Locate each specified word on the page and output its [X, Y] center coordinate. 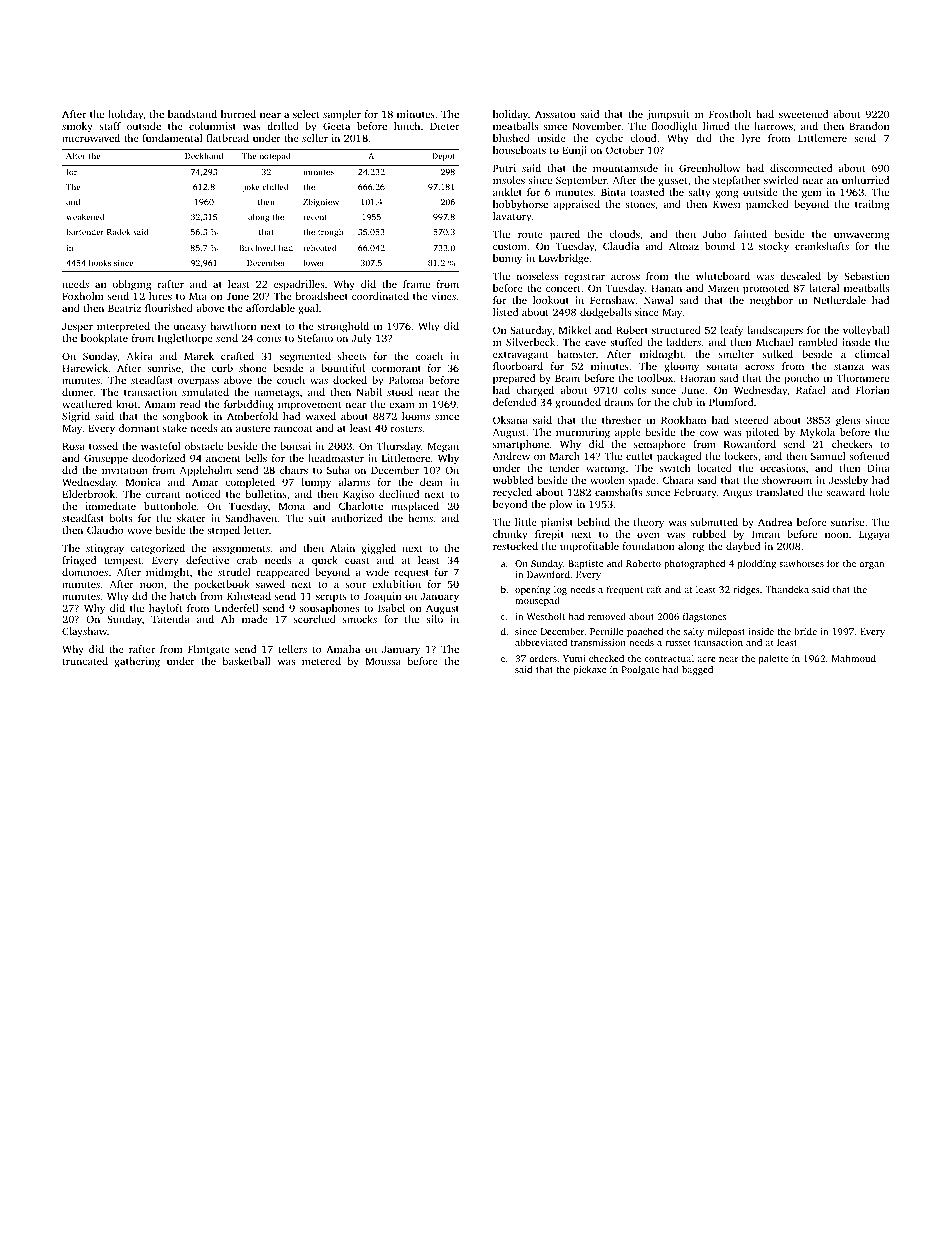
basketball [246, 661]
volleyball [866, 331]
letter [256, 530]
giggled [378, 549]
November [596, 126]
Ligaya [874, 535]
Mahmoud [854, 658]
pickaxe [589, 670]
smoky [77, 127]
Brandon [869, 126]
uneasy [190, 328]
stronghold [343, 327]
